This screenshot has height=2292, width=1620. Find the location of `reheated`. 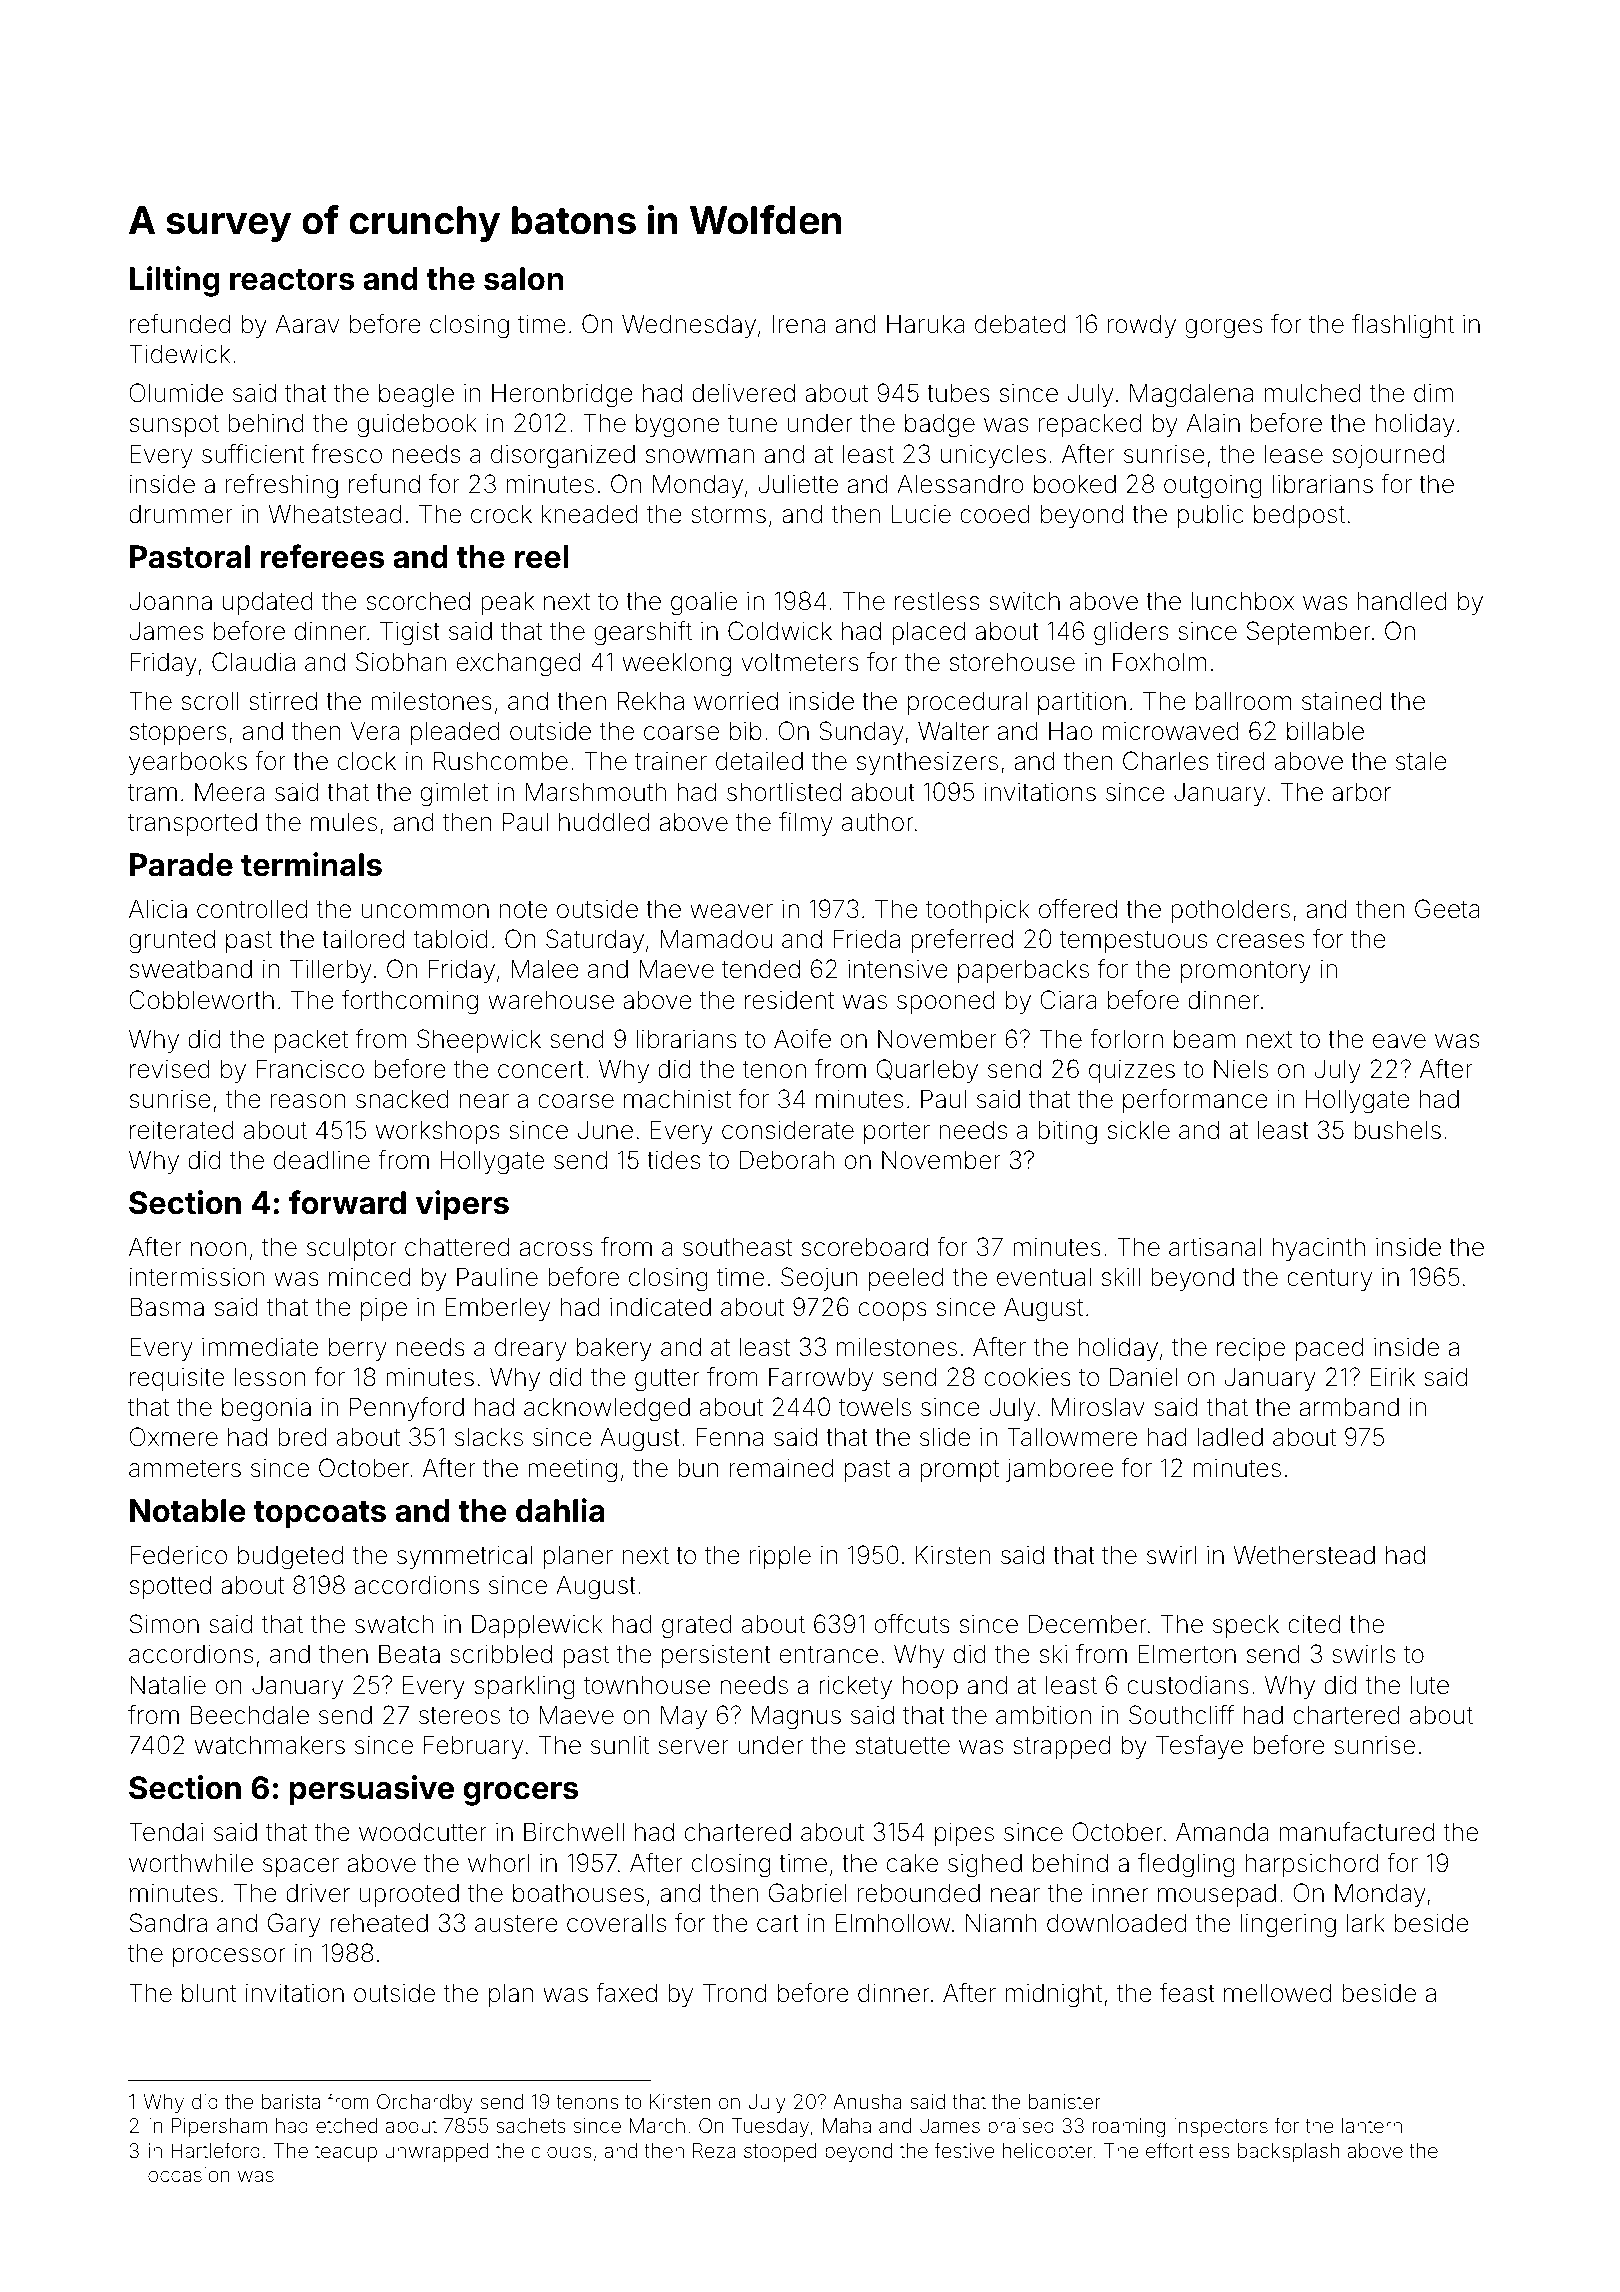

reheated is located at coordinates (379, 1923).
